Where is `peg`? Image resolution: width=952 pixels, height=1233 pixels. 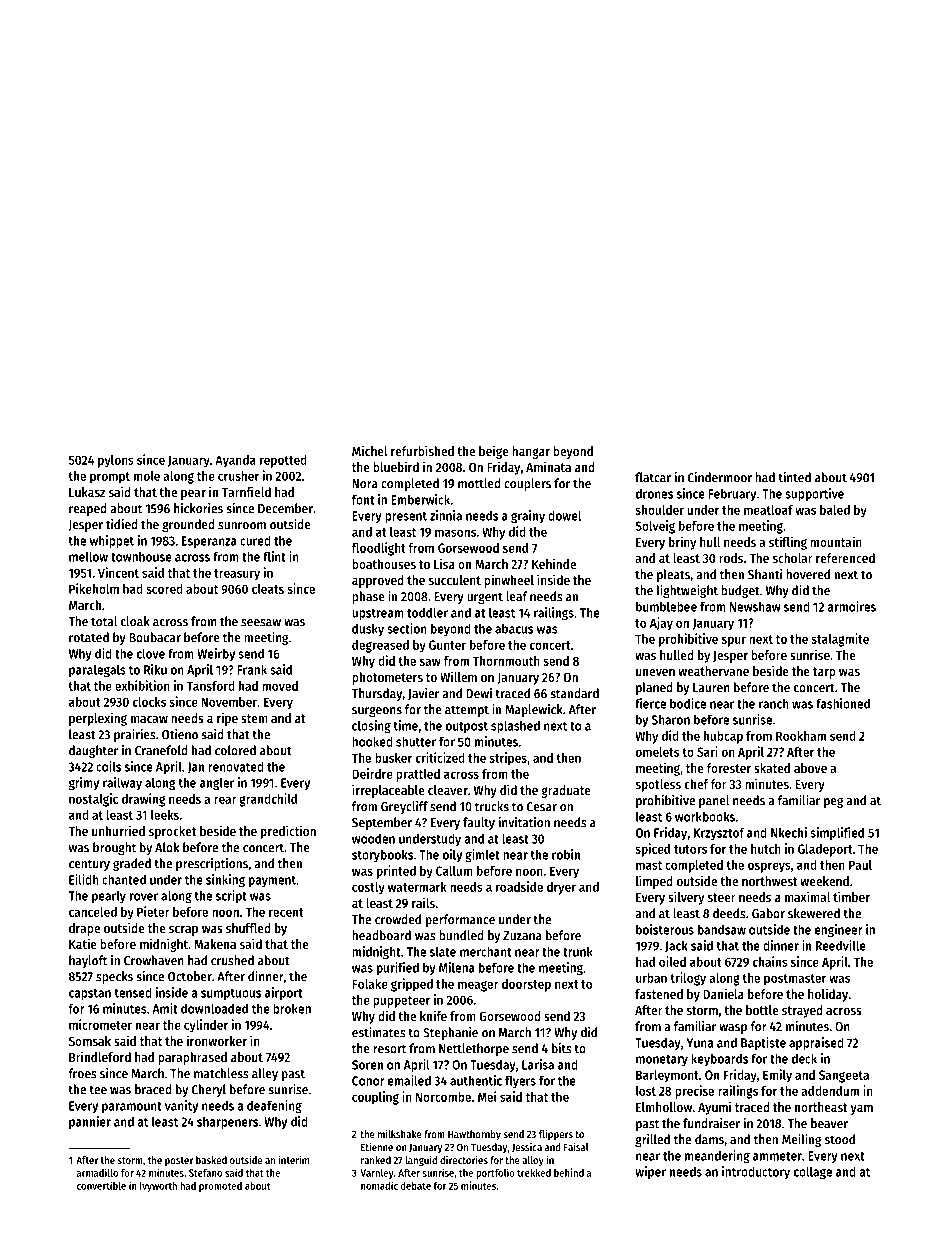 peg is located at coordinates (833, 802).
